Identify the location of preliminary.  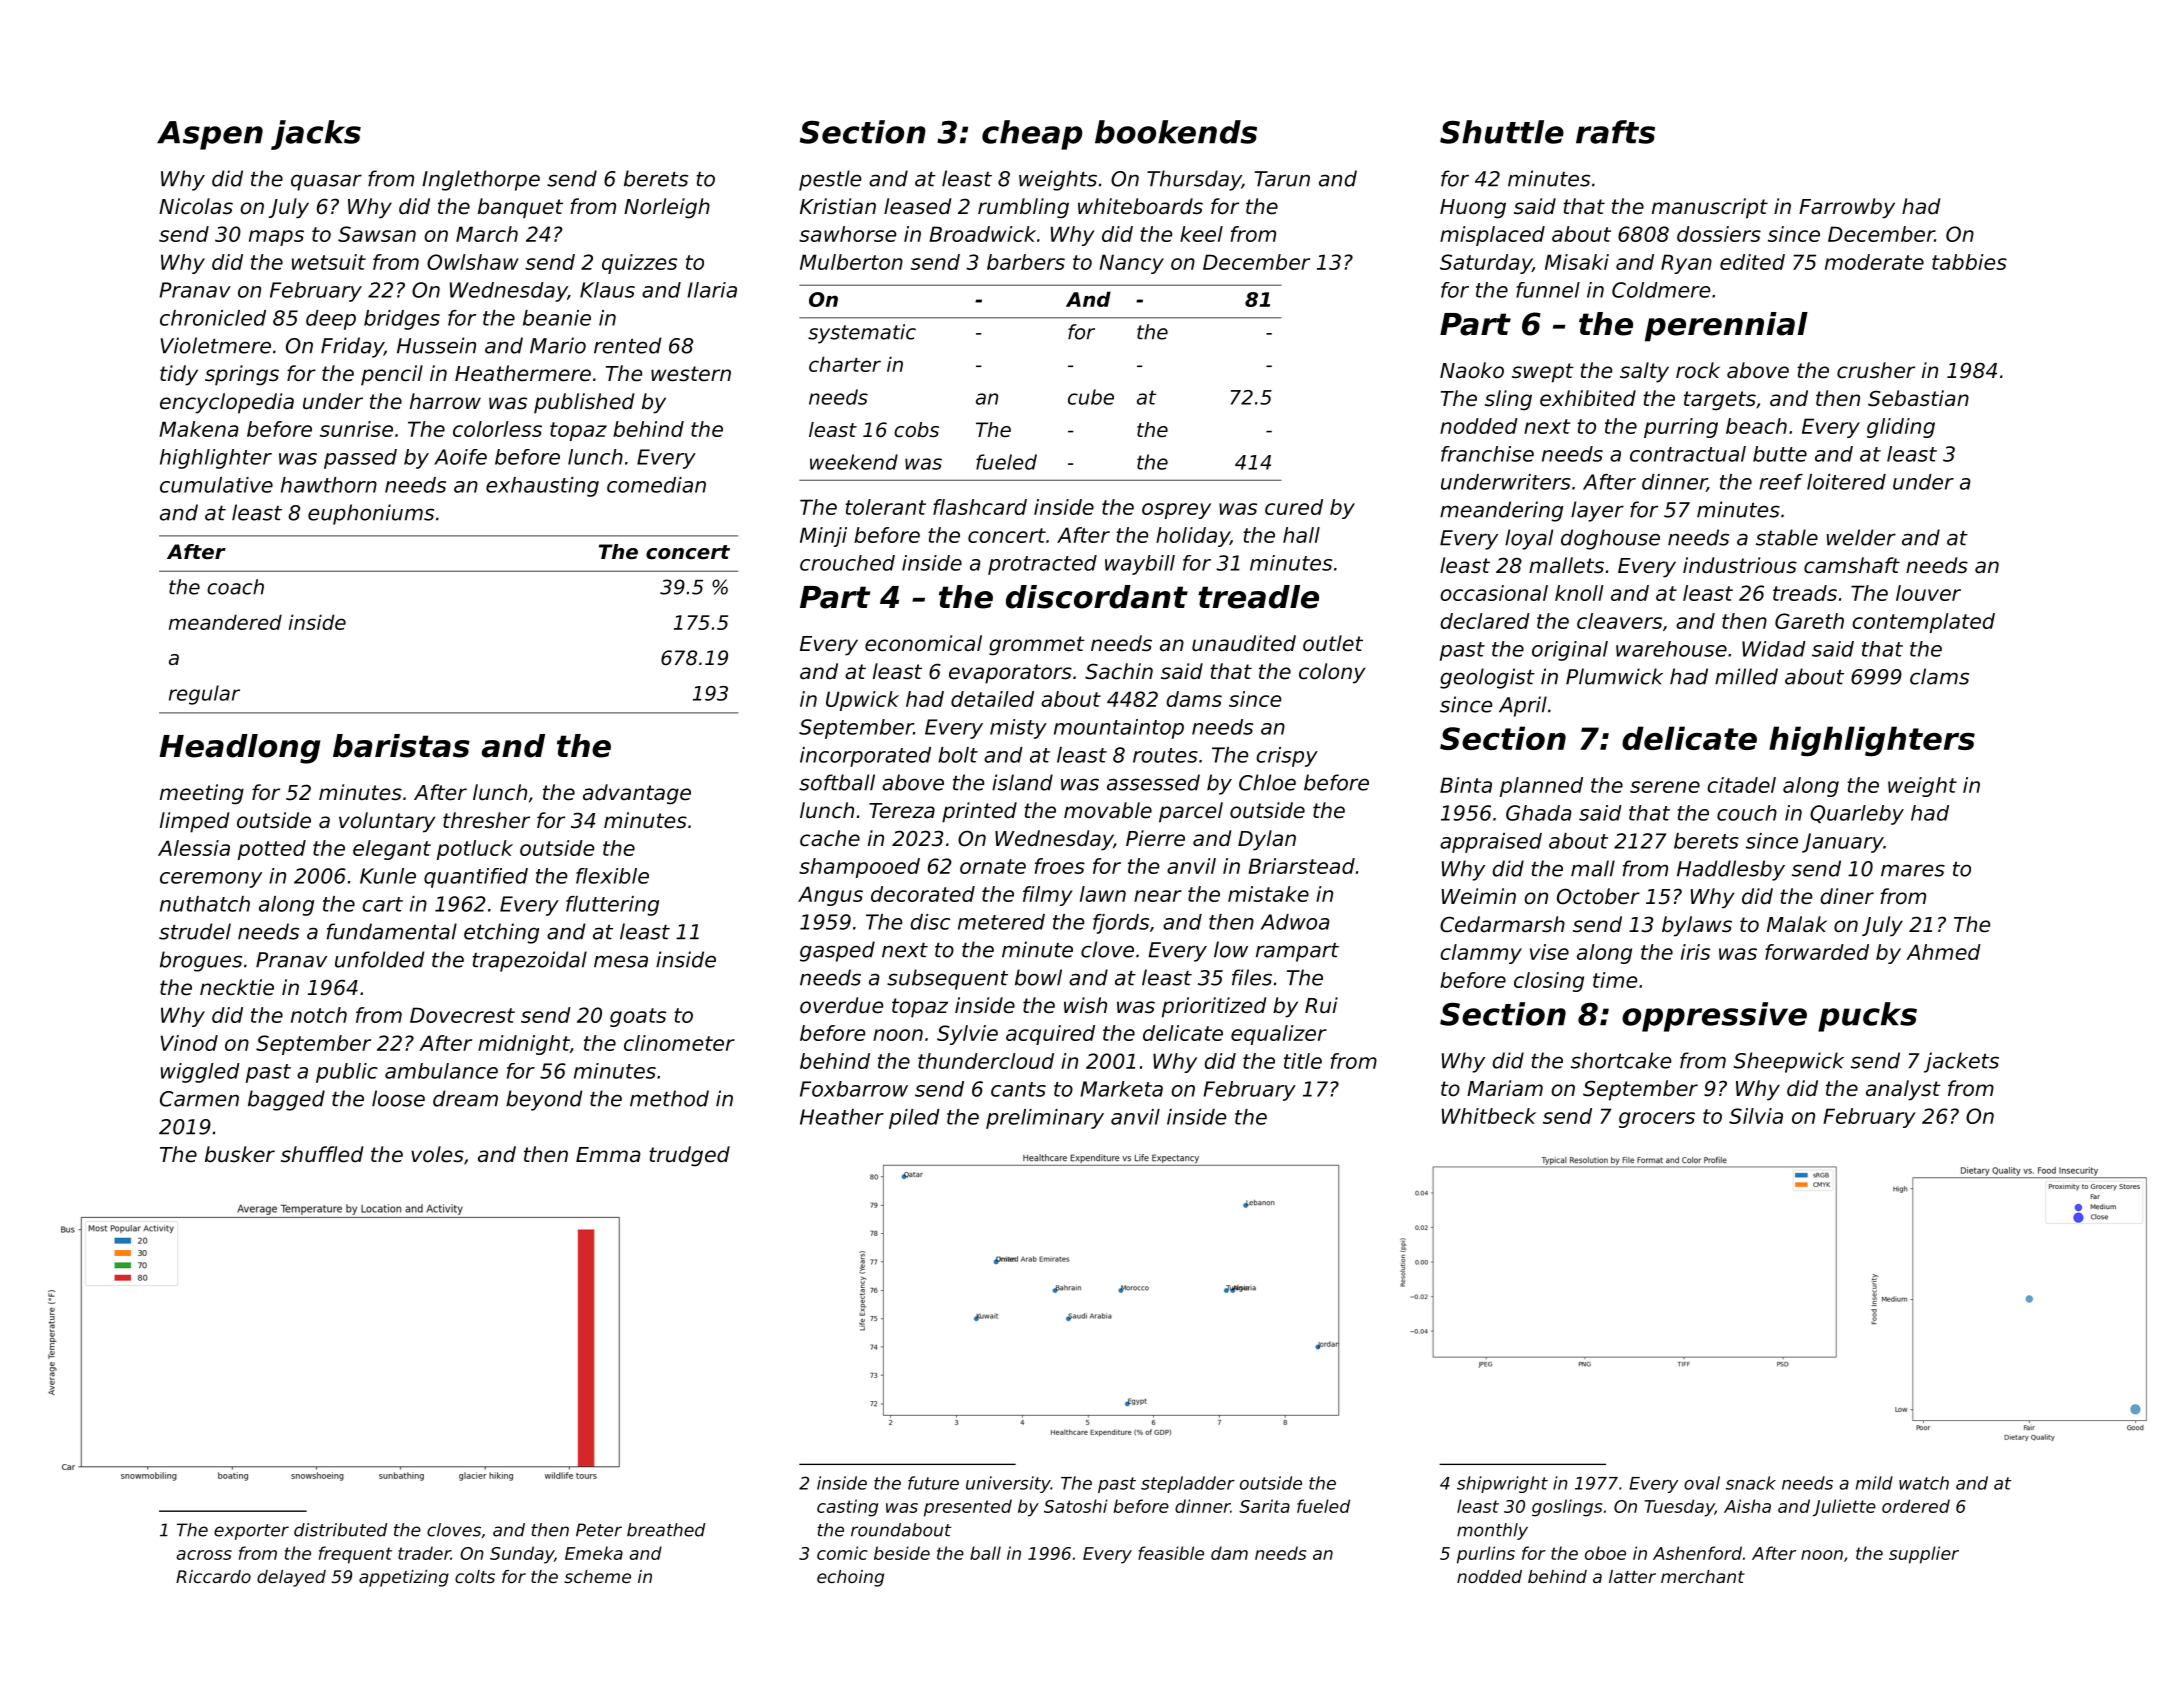
(1045, 1119).
